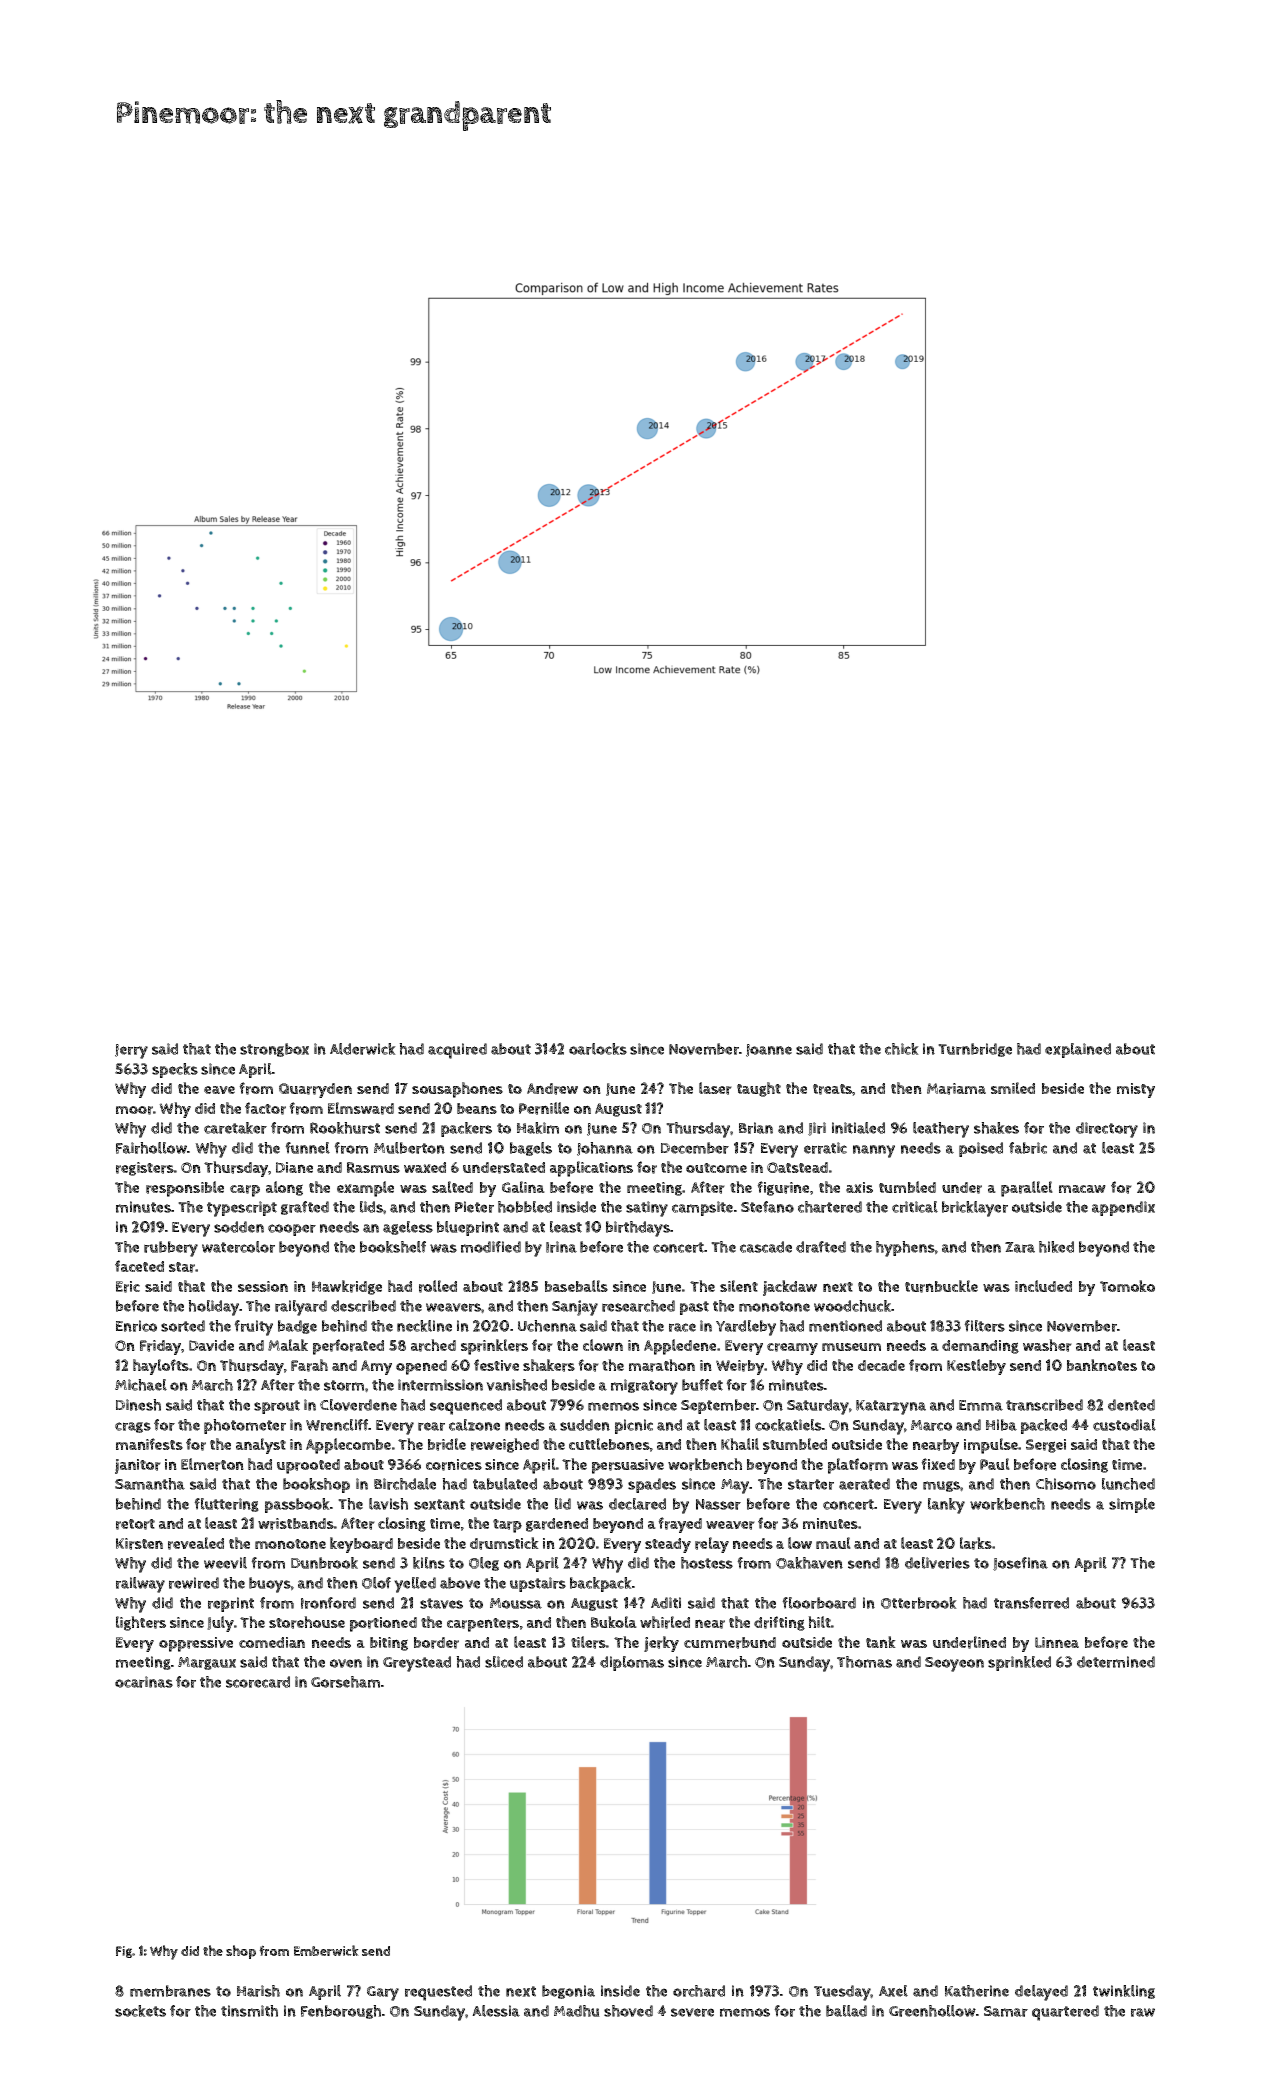 The width and height of the page is (1271, 2093). What do you see at coordinates (454, 1465) in the page?
I see `cornices` at bounding box center [454, 1465].
